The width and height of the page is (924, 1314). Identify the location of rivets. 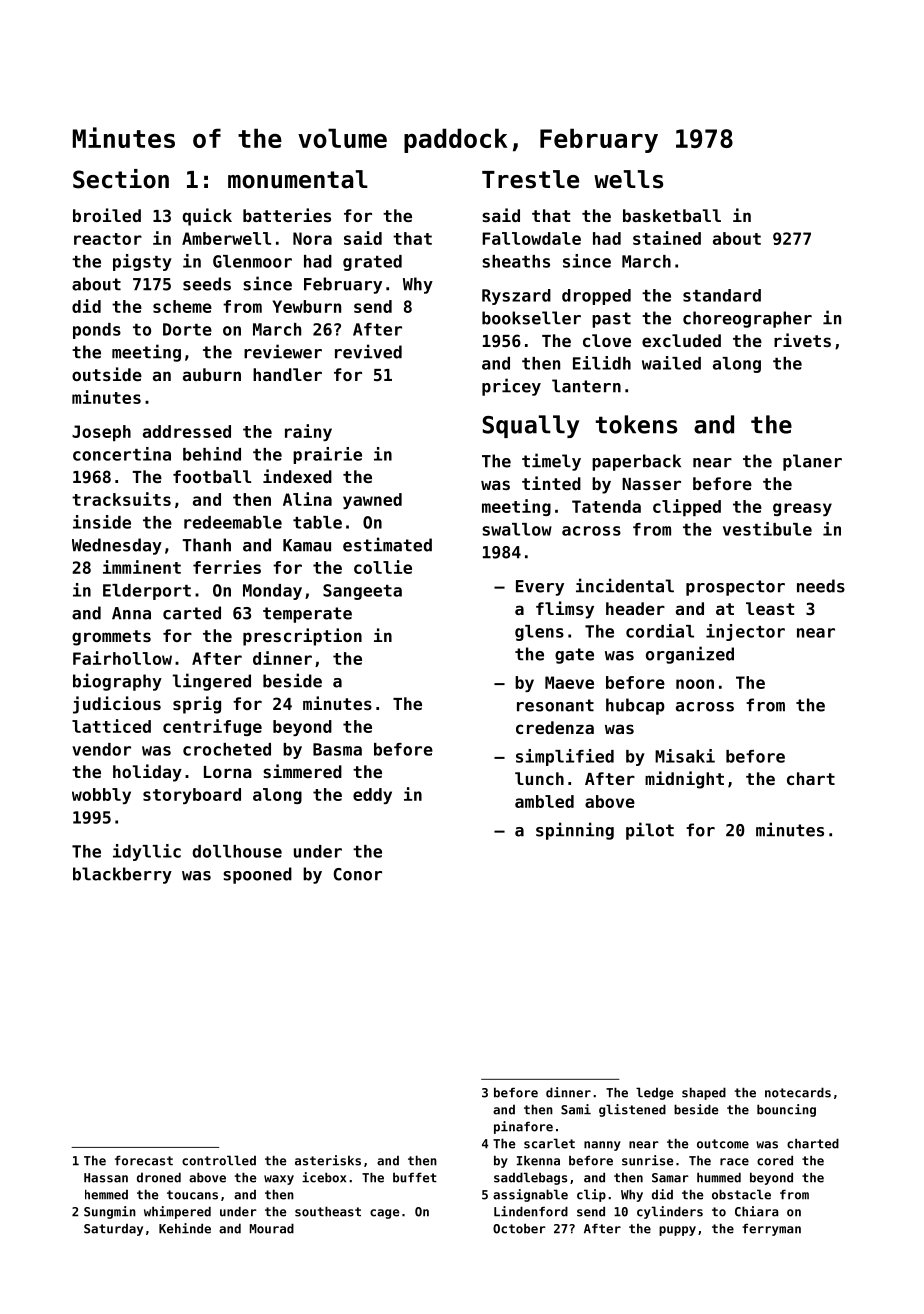
(802, 340).
